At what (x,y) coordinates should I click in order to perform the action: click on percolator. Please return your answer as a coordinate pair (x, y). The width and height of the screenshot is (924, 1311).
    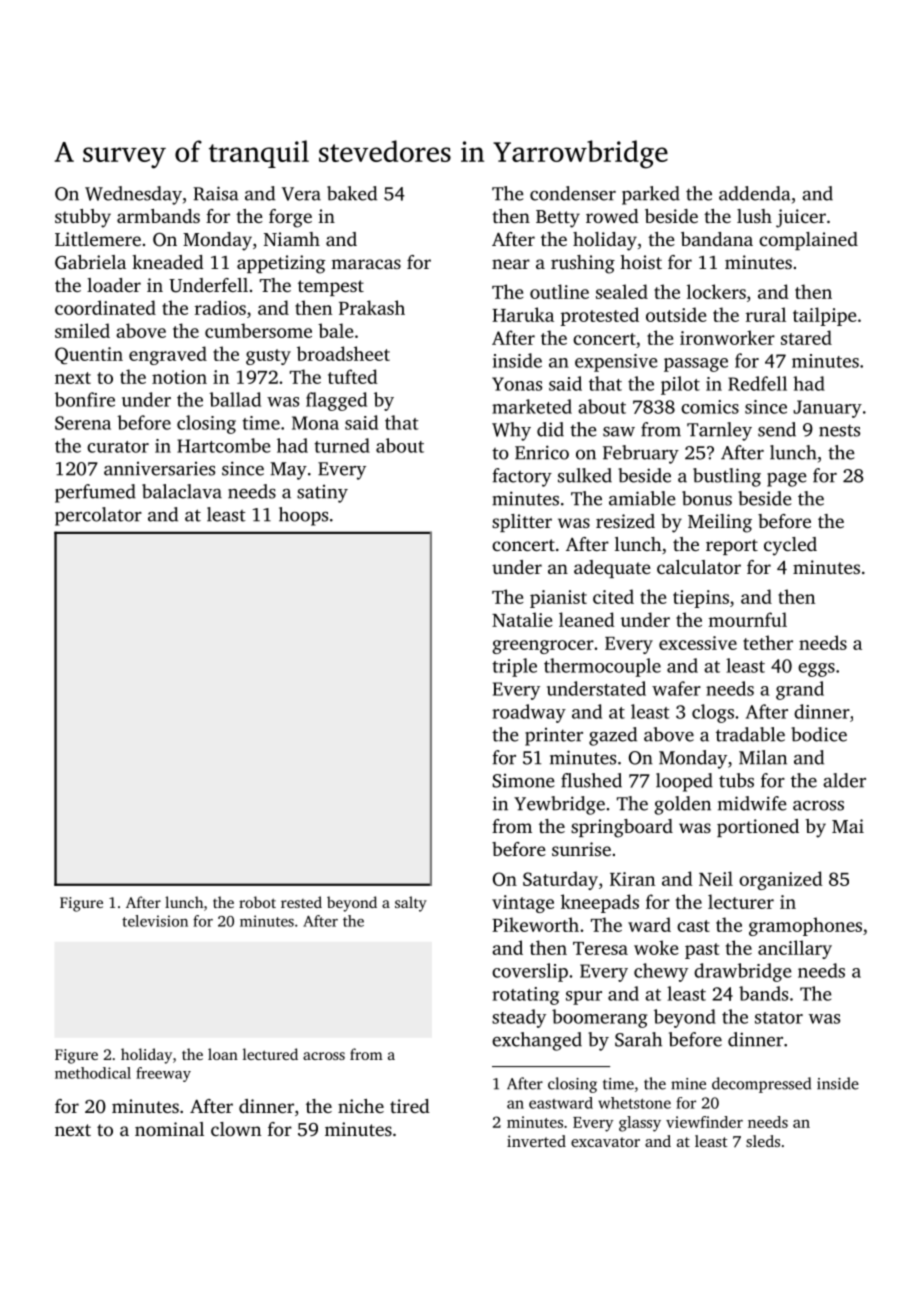
    Looking at the image, I should click on (98, 516).
